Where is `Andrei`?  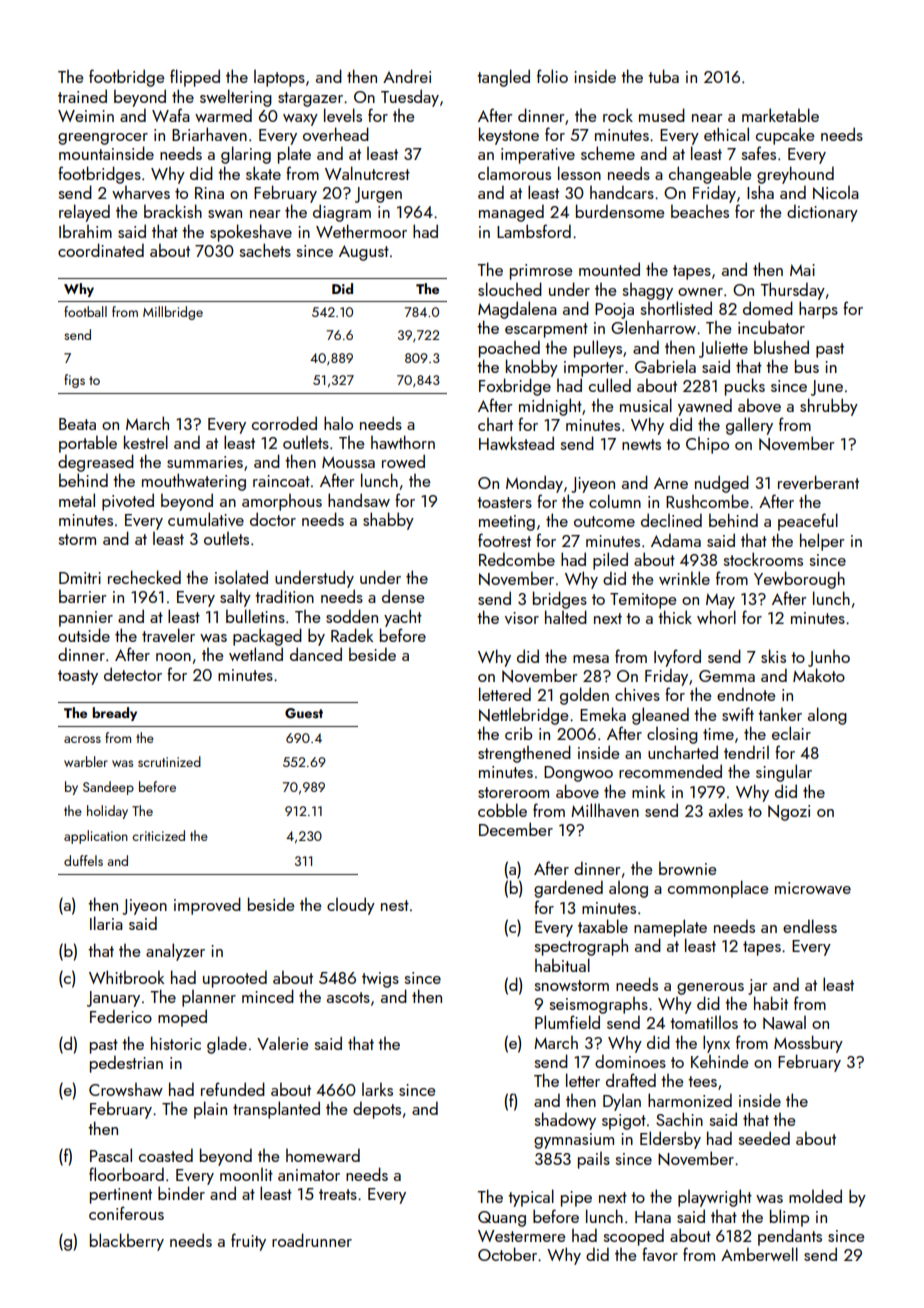 Andrei is located at coordinates (407, 76).
